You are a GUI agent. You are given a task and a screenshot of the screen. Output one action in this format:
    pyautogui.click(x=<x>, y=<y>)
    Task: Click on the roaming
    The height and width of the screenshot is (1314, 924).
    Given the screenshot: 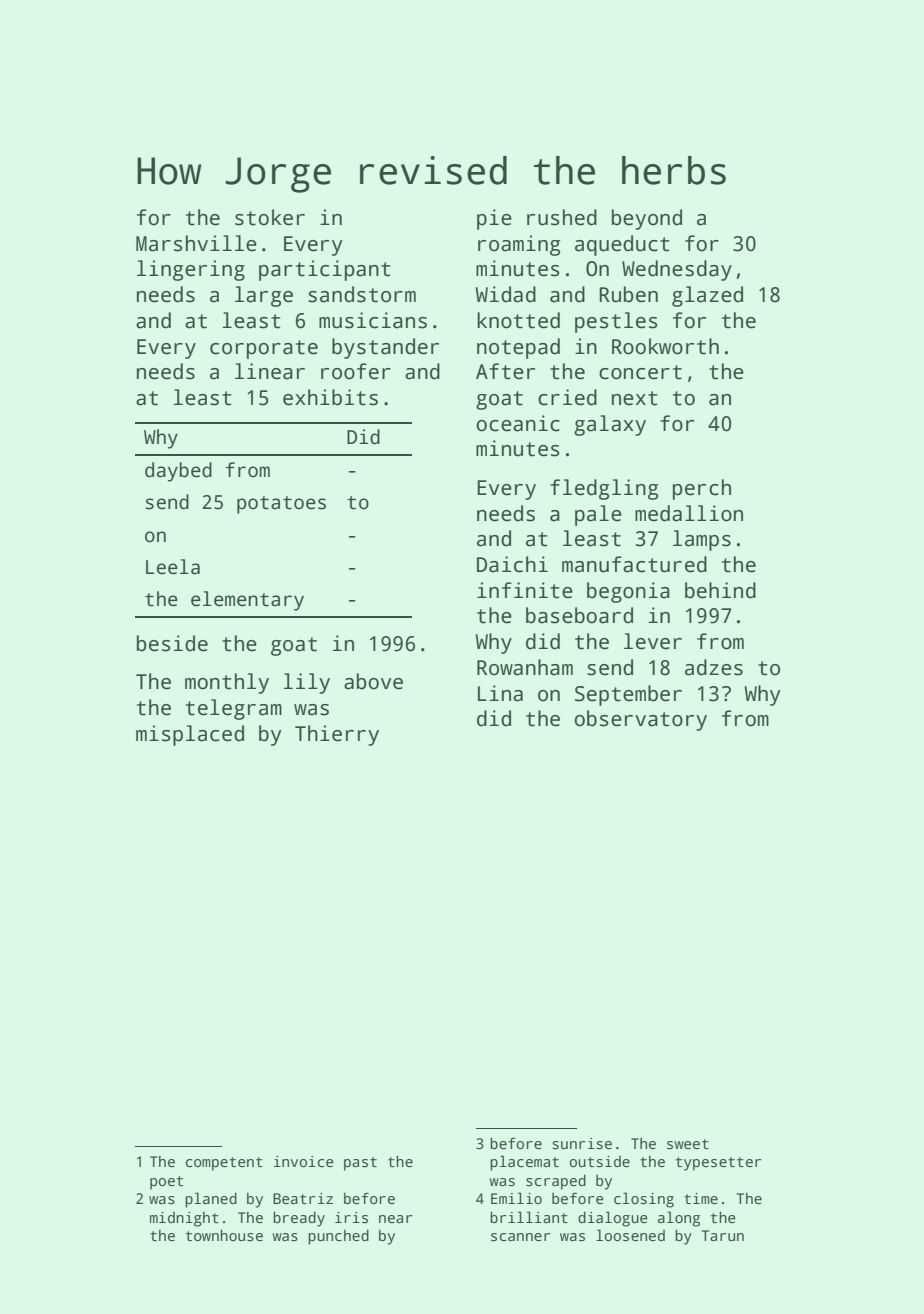 What is the action you would take?
    pyautogui.click(x=519, y=245)
